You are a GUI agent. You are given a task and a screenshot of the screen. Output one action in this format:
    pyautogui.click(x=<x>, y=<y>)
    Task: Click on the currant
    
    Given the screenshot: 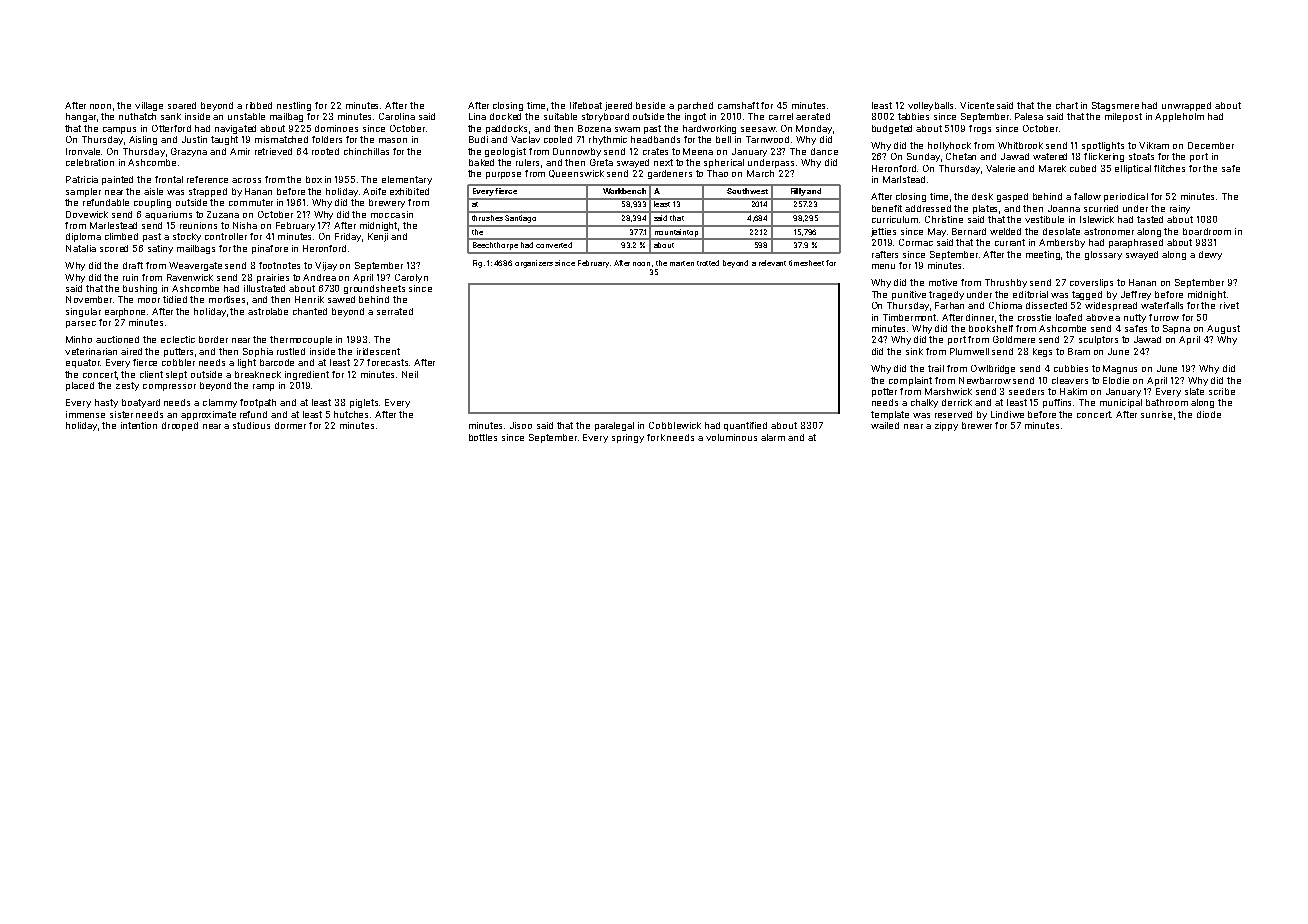 What is the action you would take?
    pyautogui.click(x=1010, y=242)
